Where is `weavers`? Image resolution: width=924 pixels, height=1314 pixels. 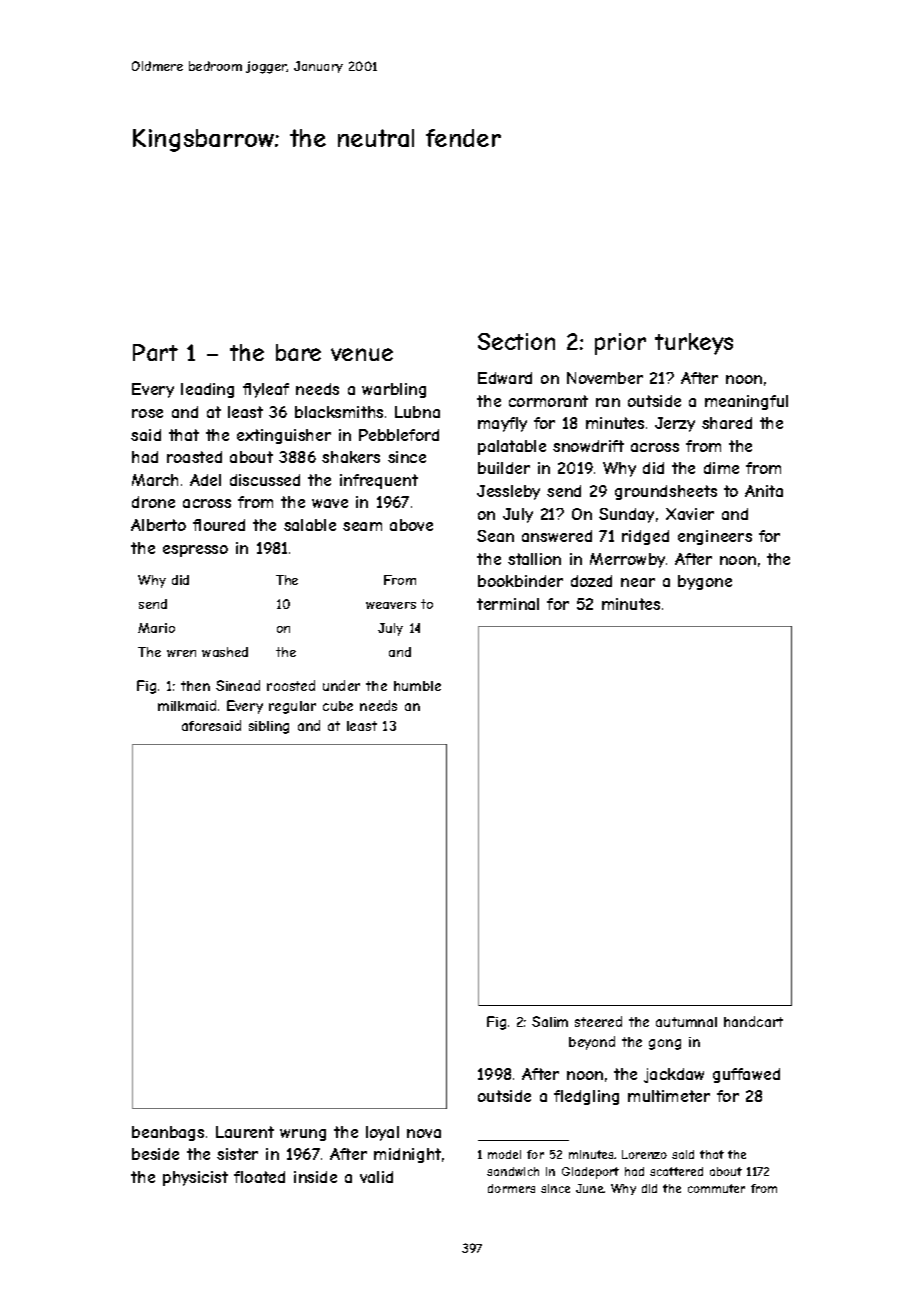
weavers is located at coordinates (391, 605).
